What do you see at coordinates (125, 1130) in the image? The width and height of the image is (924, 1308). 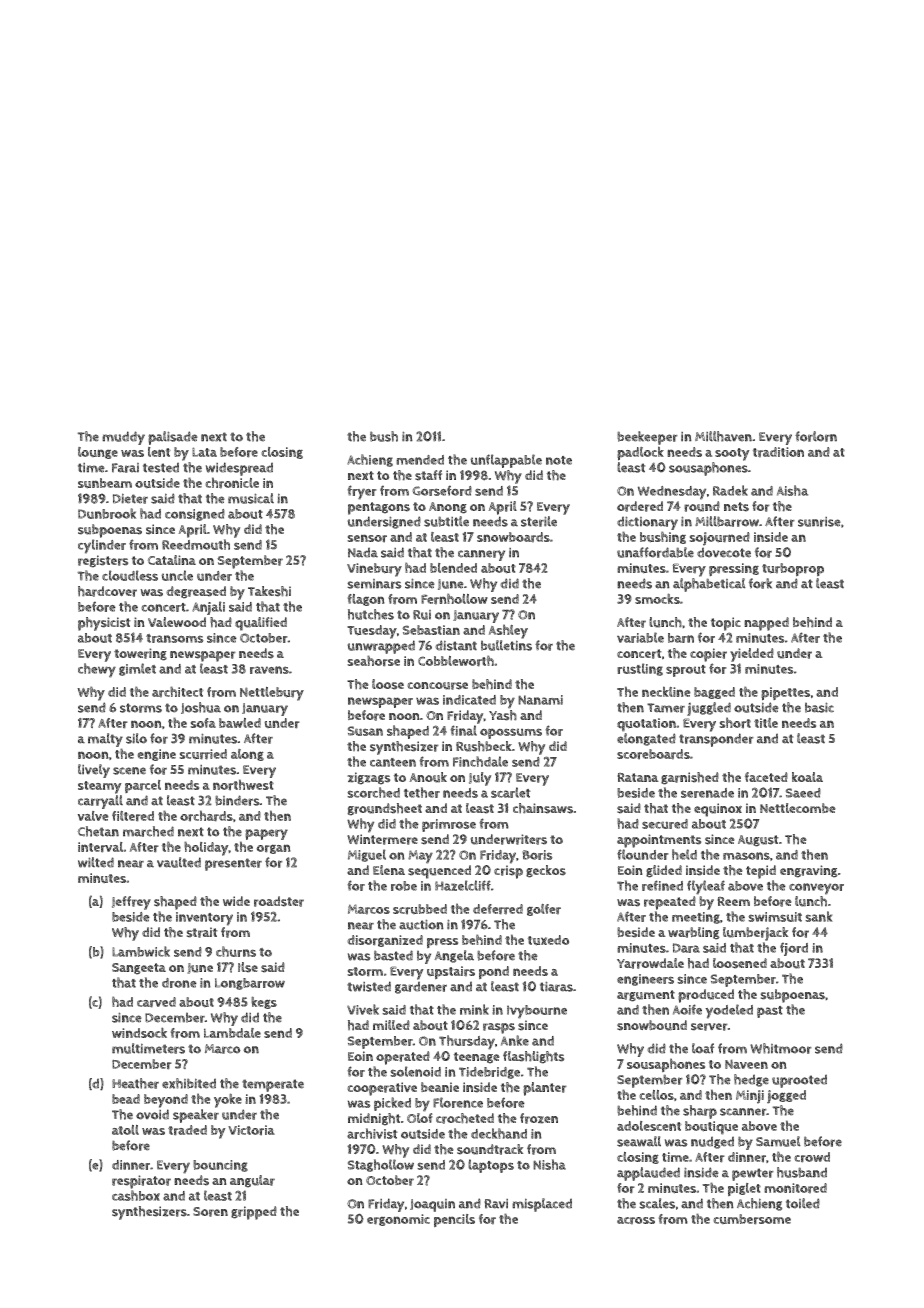 I see `atoll` at bounding box center [125, 1130].
